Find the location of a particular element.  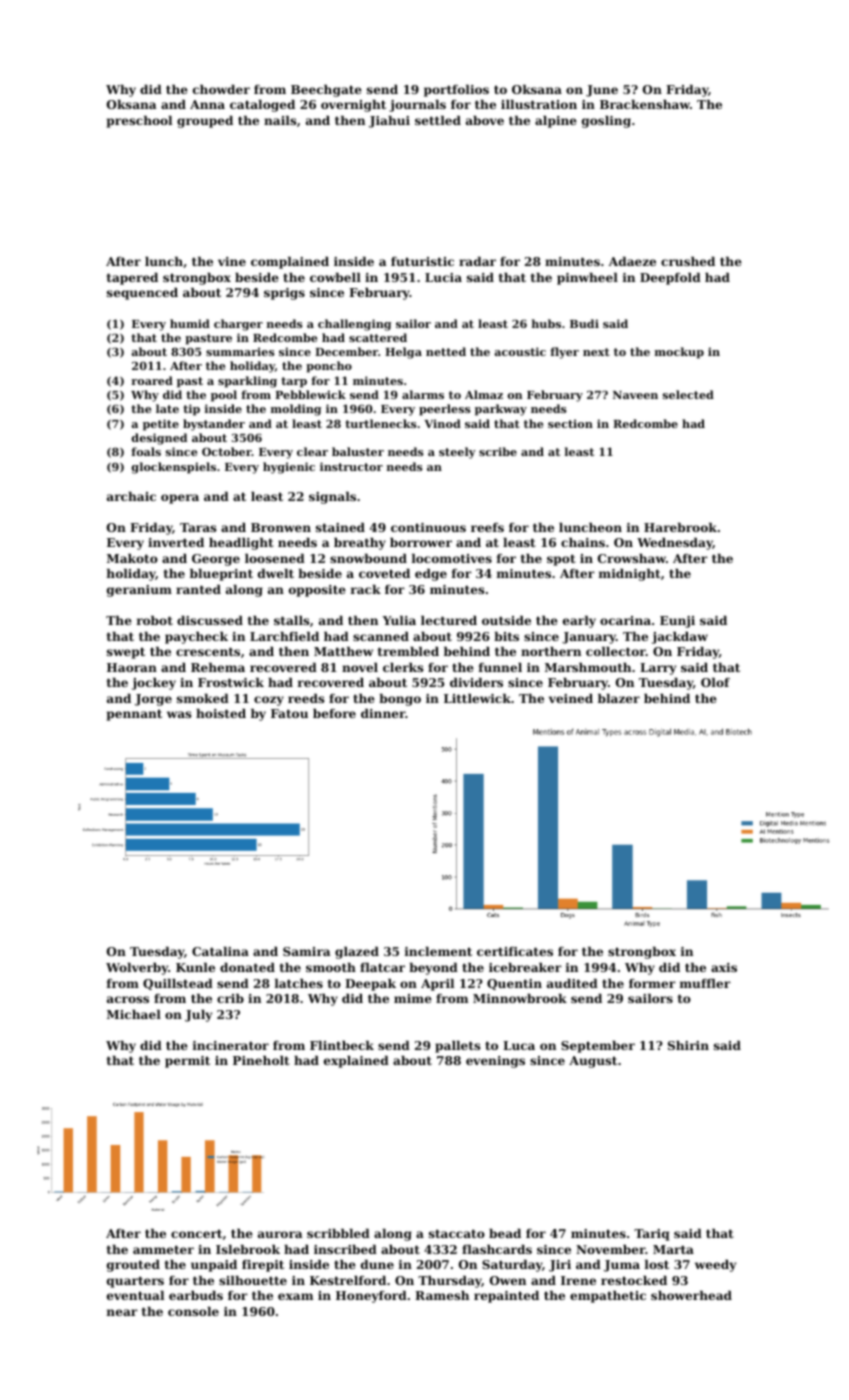

stalls is located at coordinates (292, 620).
